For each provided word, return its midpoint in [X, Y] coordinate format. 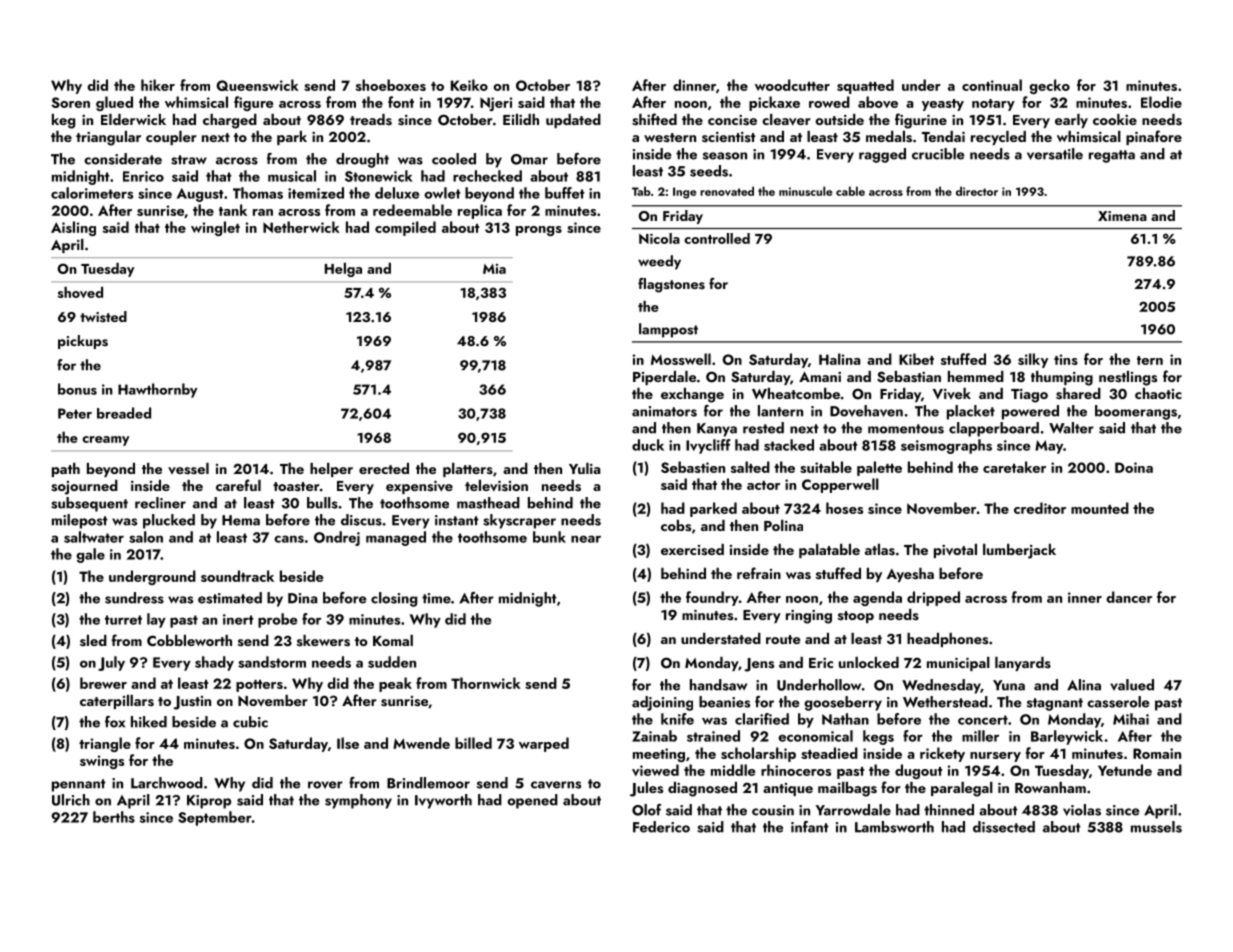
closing [394, 599]
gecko [1049, 86]
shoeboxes [391, 85]
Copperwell [840, 485]
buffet [565, 193]
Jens [759, 665]
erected [384, 468]
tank [233, 210]
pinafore [1154, 137]
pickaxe [774, 103]
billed [473, 743]
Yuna [1009, 685]
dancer [1129, 597]
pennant [79, 785]
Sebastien [693, 467]
